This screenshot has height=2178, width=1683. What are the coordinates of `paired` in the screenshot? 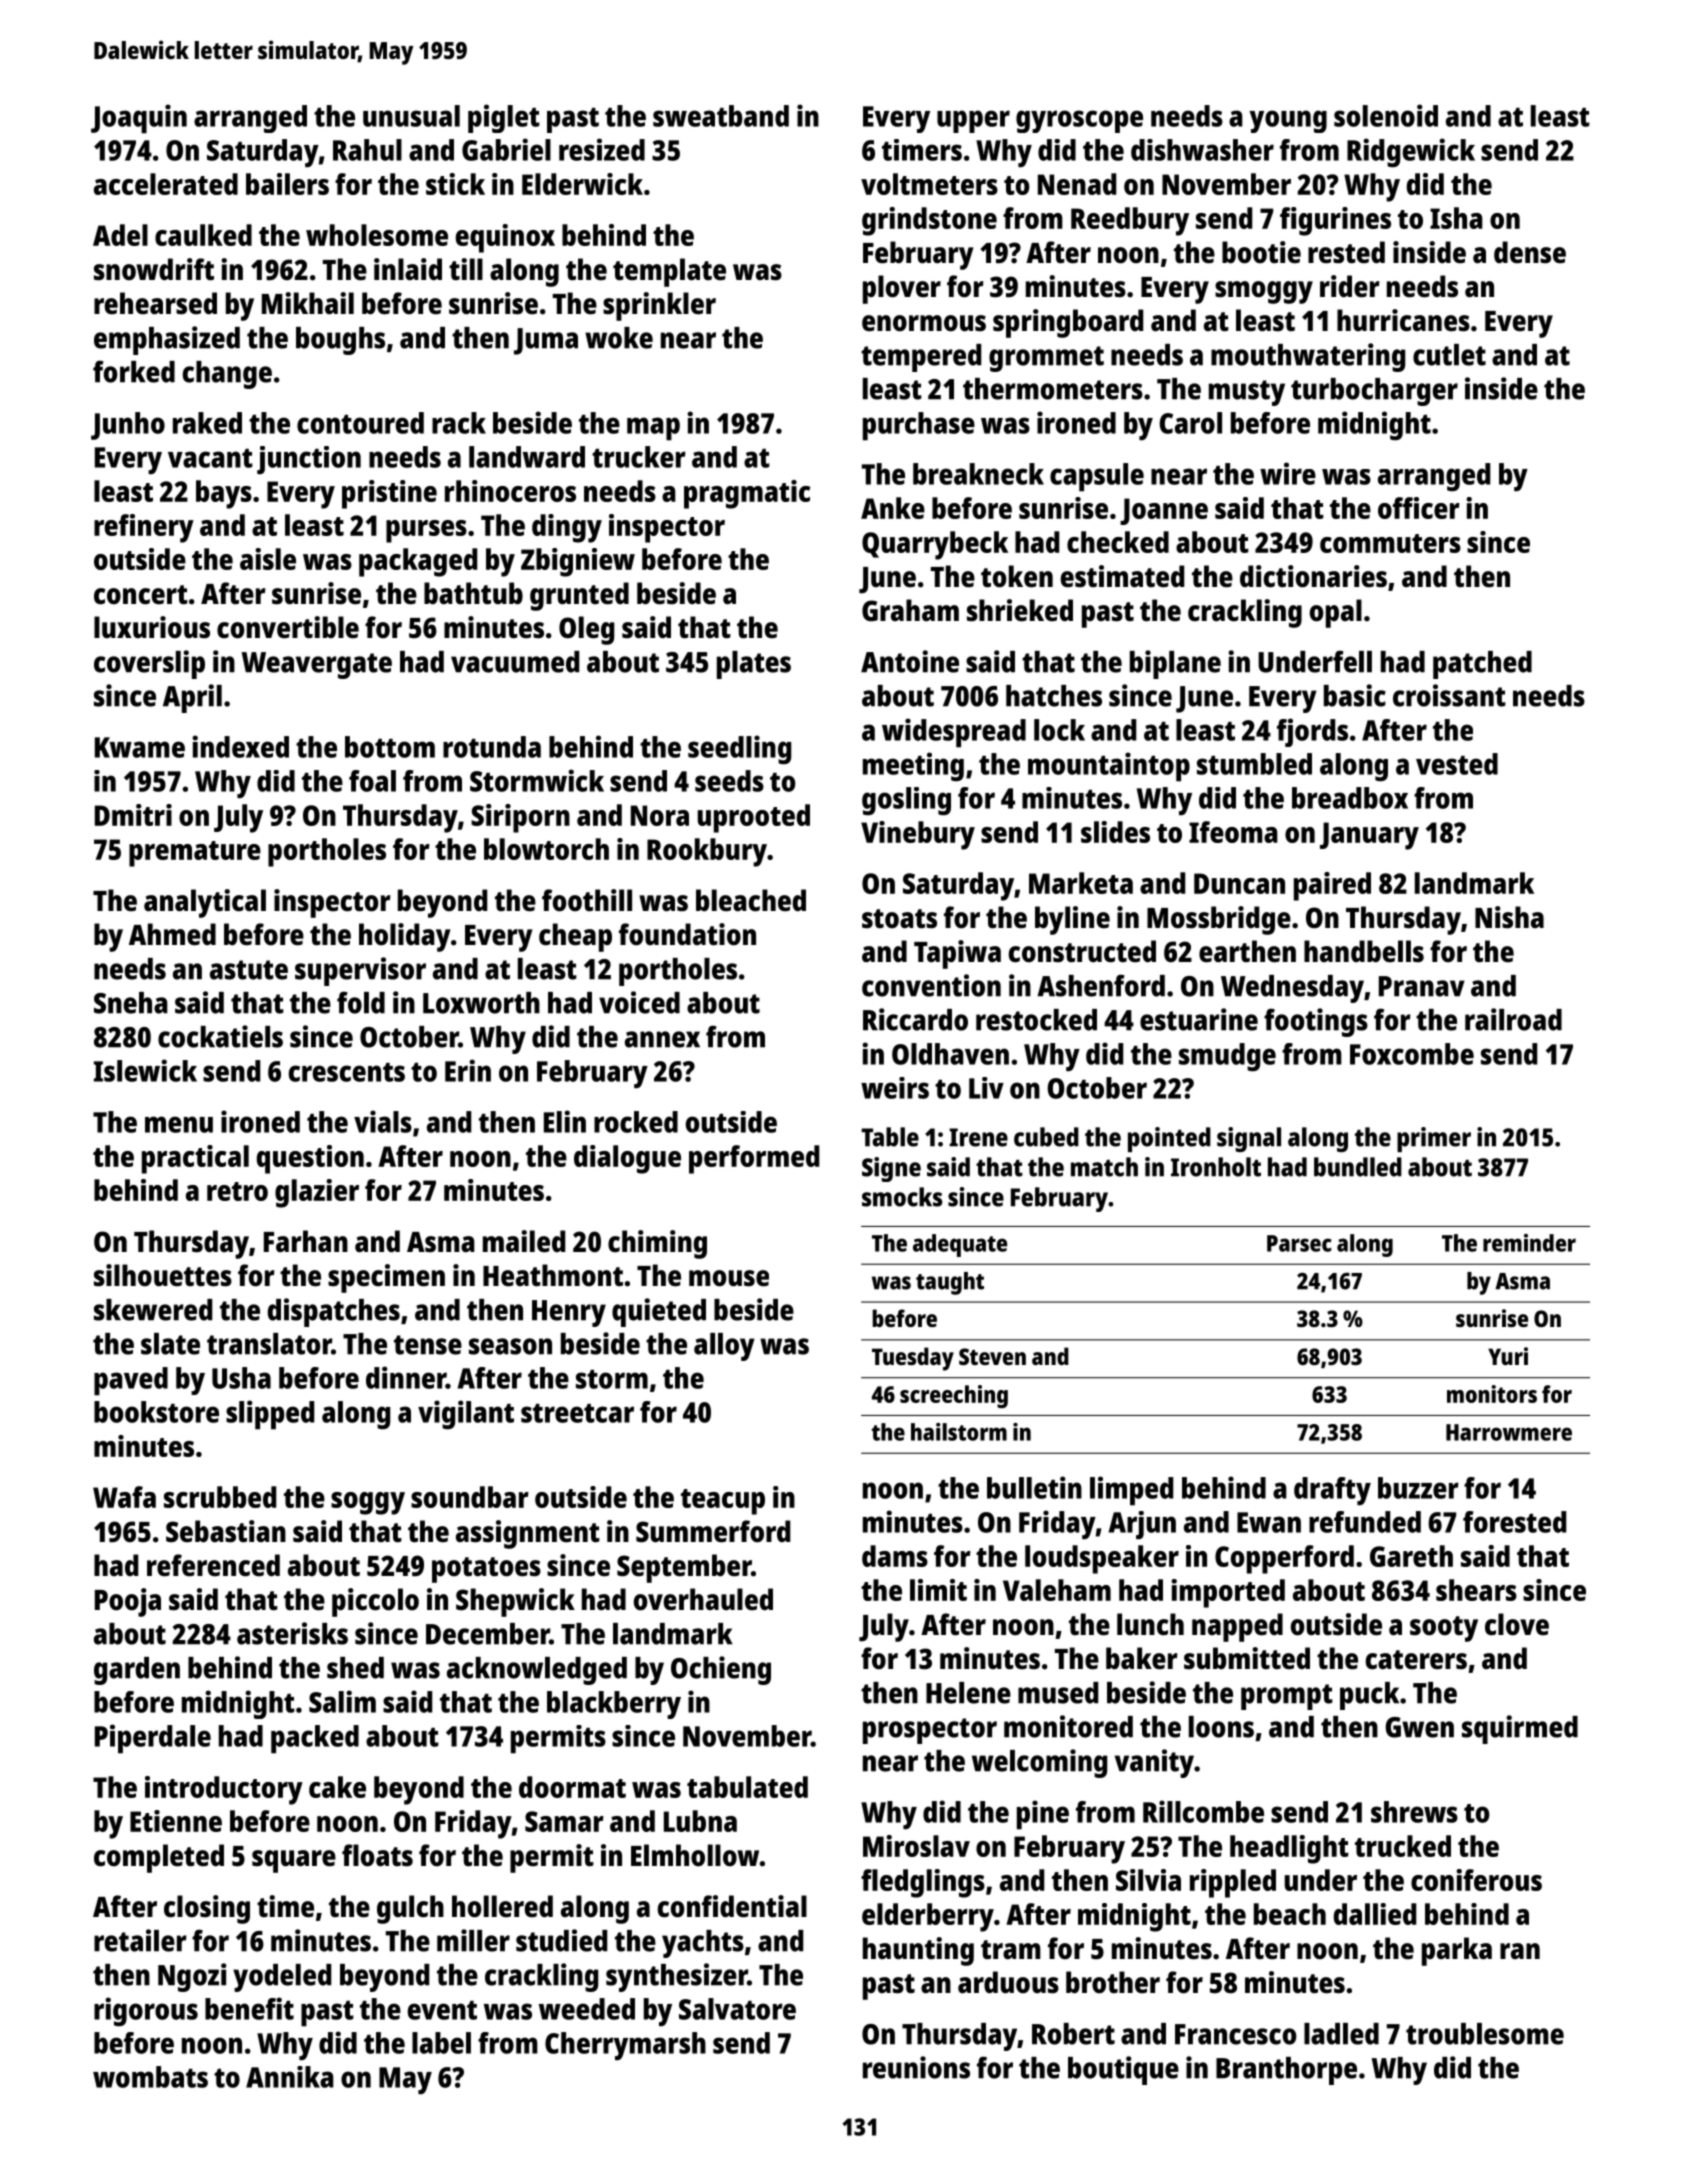 It's located at (1332, 886).
